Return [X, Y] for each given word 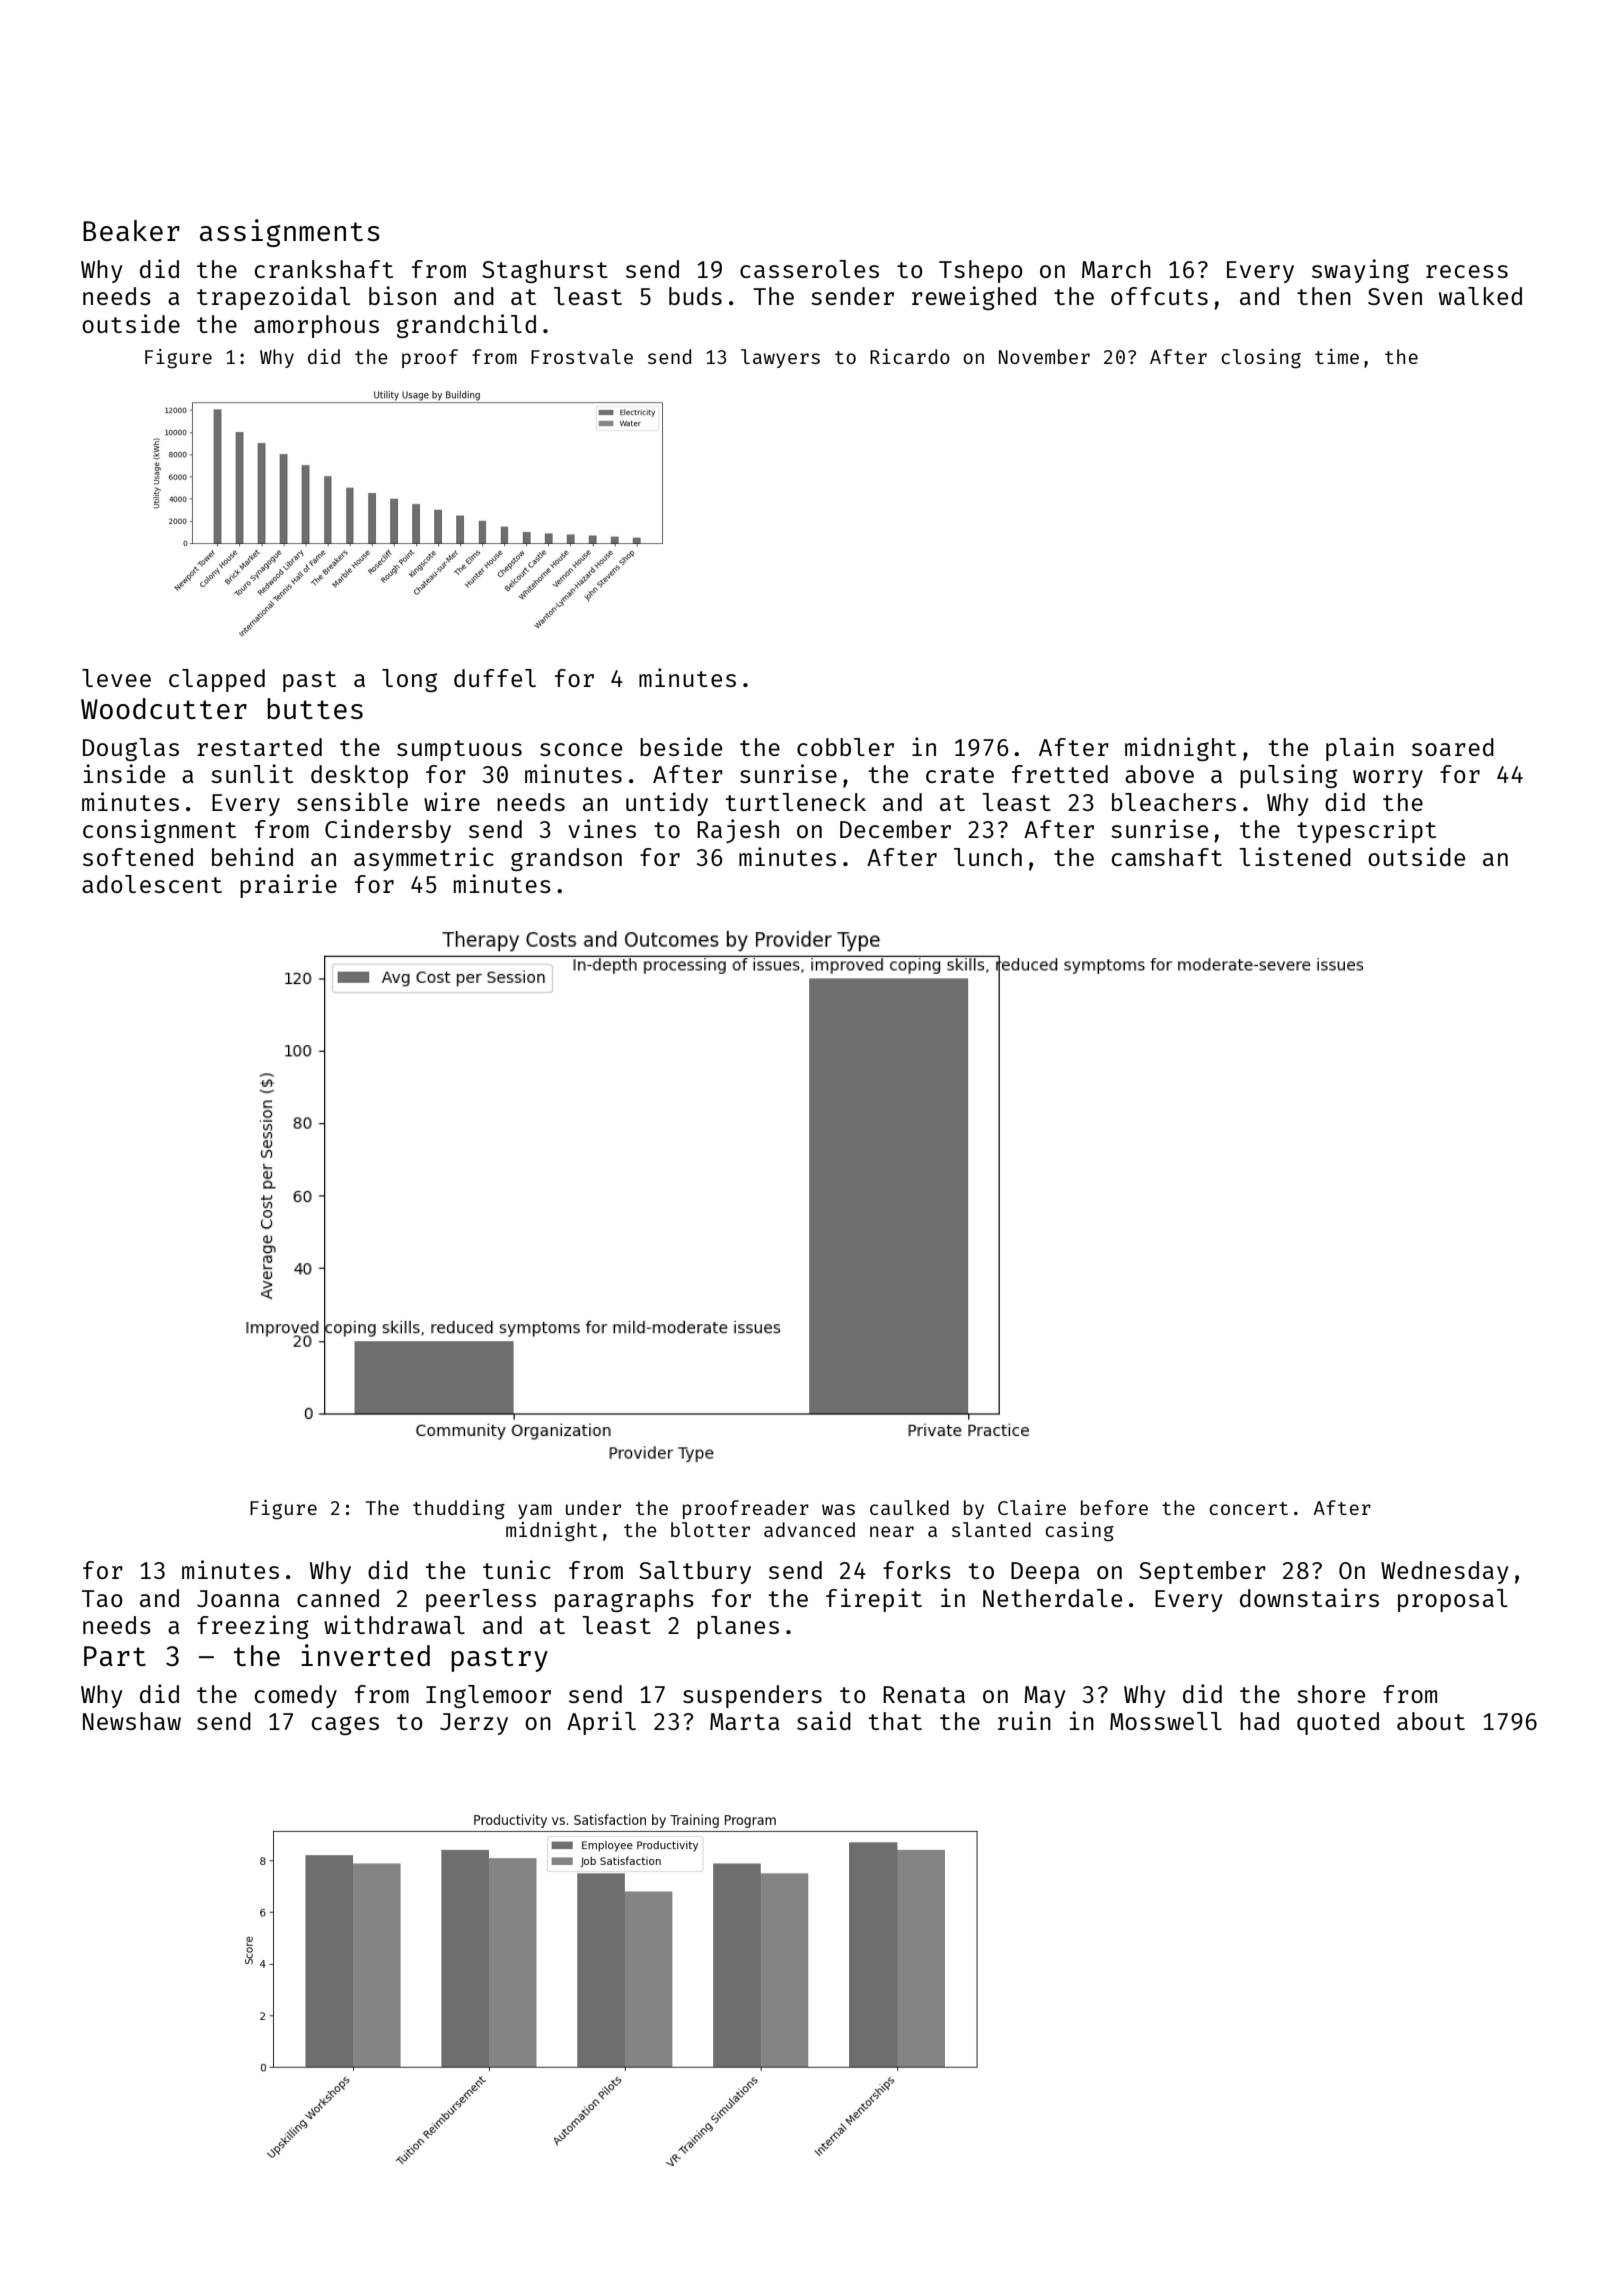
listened [1295, 856]
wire [452, 801]
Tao [102, 1598]
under [593, 1507]
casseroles [809, 269]
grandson [566, 859]
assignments [290, 233]
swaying [1360, 271]
